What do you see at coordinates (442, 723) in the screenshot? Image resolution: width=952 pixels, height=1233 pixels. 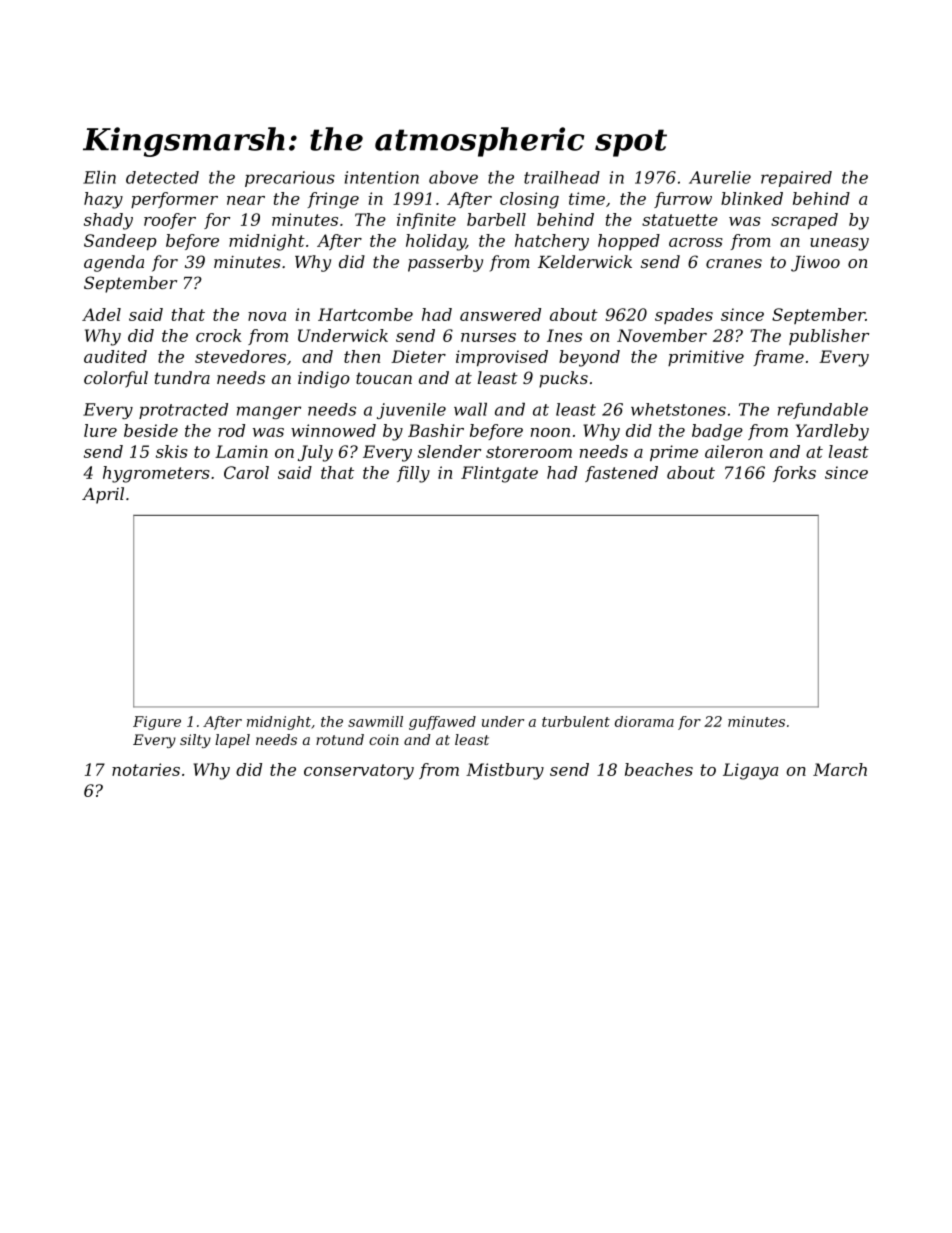 I see `guffawed` at bounding box center [442, 723].
